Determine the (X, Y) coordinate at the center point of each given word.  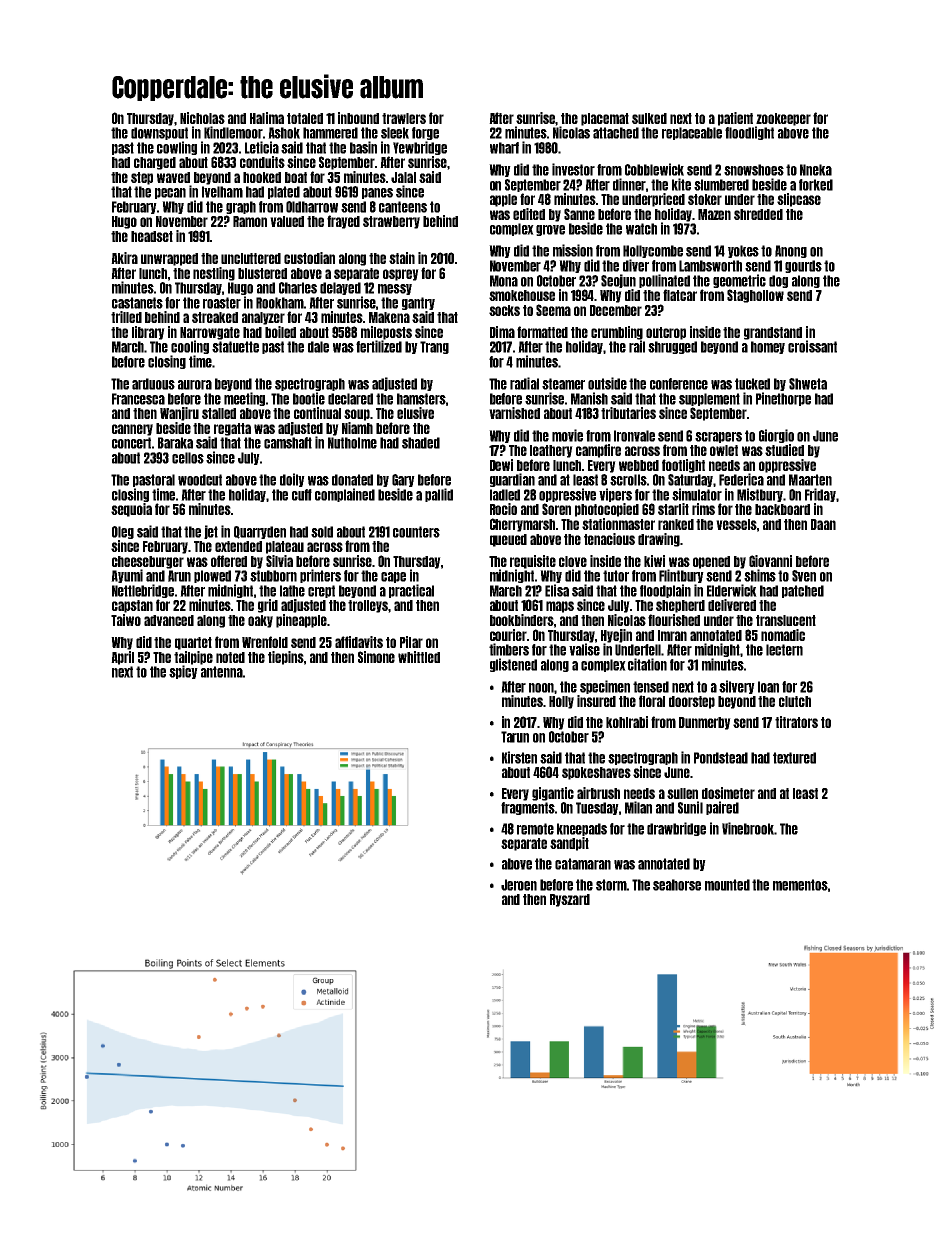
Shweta (808, 384)
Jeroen (519, 885)
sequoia (131, 510)
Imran (672, 635)
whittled (419, 657)
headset (152, 236)
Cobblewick (654, 169)
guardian (512, 480)
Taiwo (126, 620)
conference (679, 384)
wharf (504, 148)
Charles (298, 288)
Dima (502, 332)
